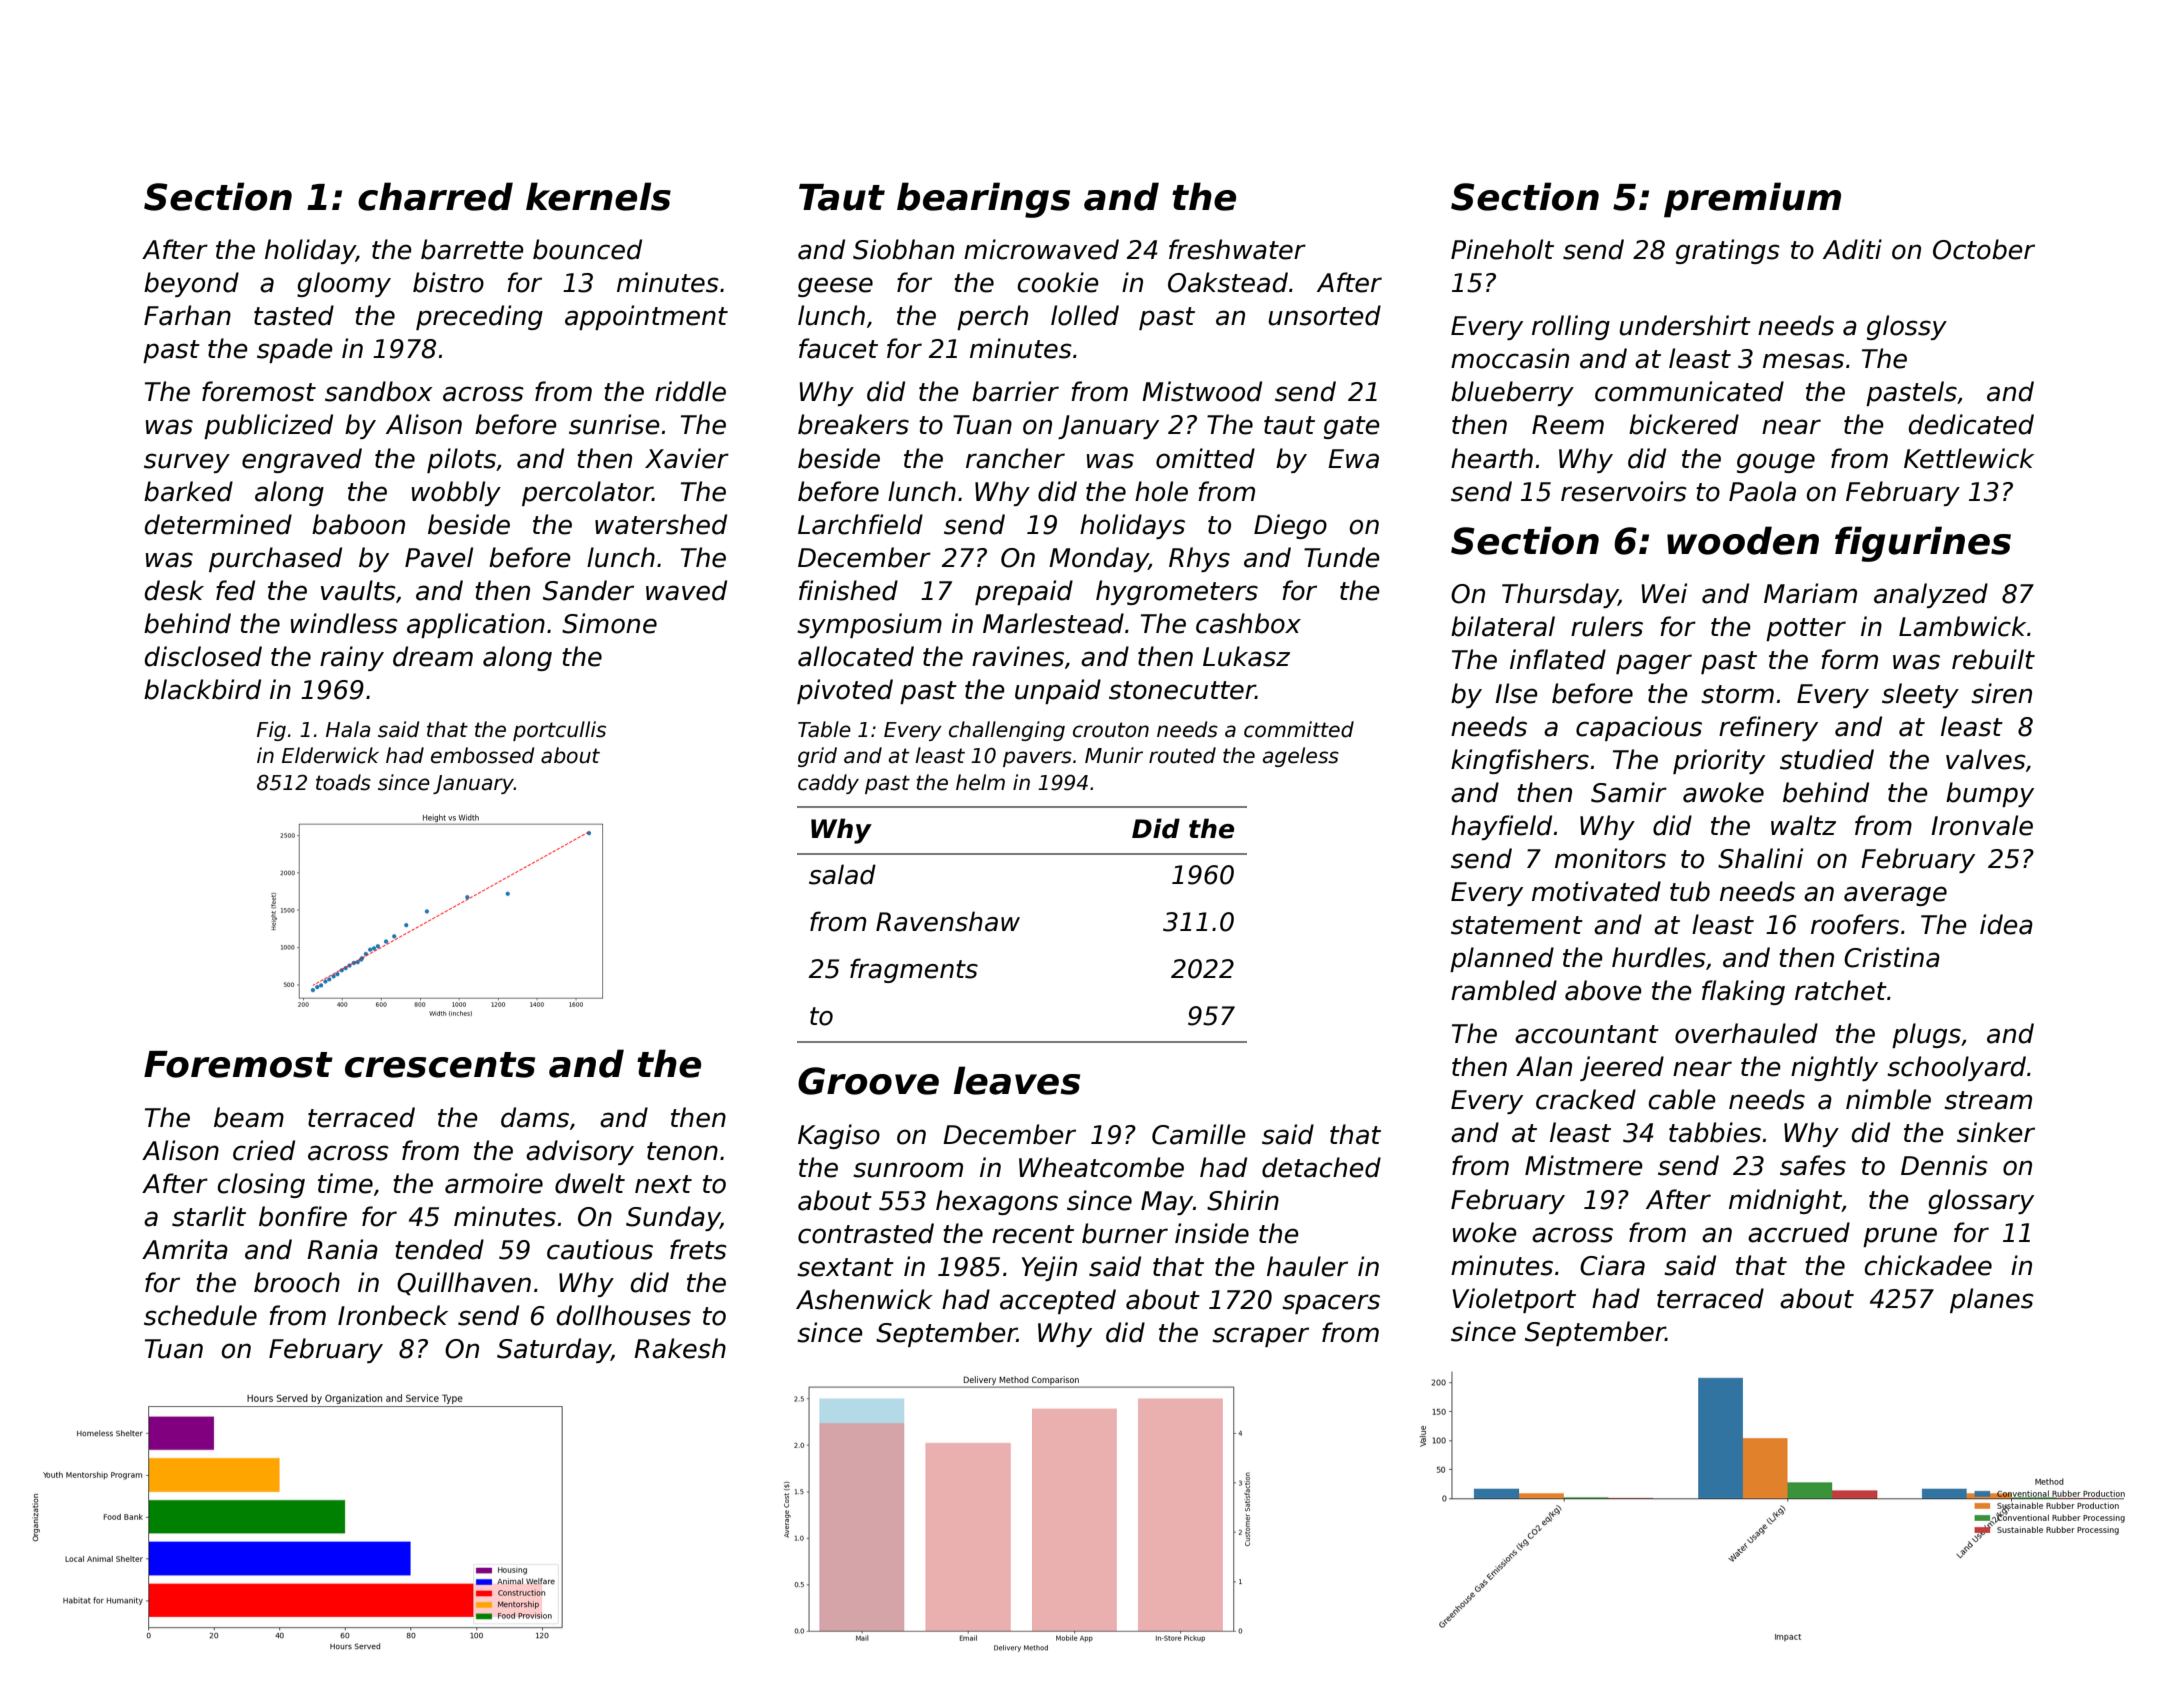 The image size is (2178, 1683). What do you see at coordinates (1603, 990) in the page?
I see `above` at bounding box center [1603, 990].
